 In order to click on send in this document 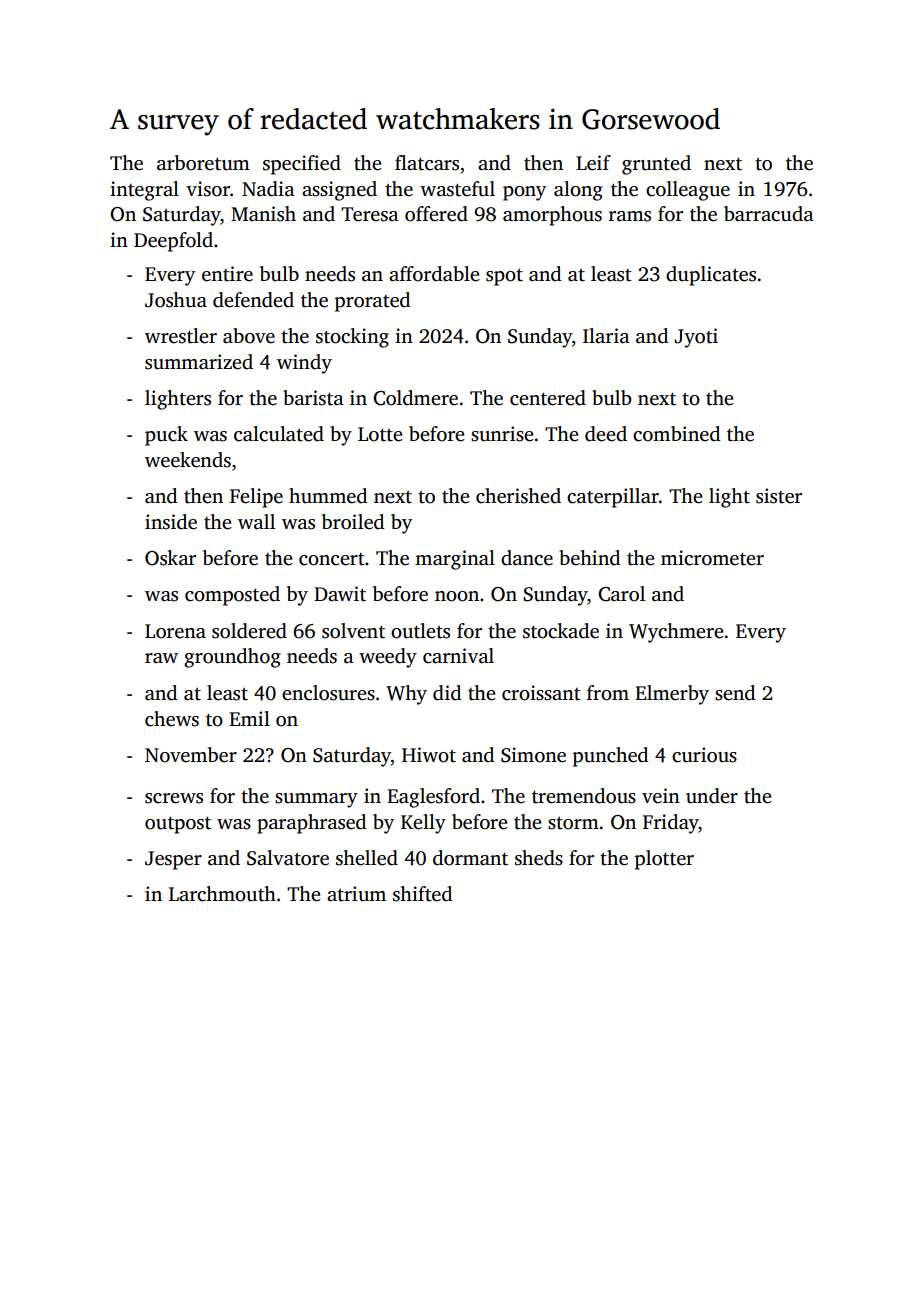, I will do `click(735, 693)`.
